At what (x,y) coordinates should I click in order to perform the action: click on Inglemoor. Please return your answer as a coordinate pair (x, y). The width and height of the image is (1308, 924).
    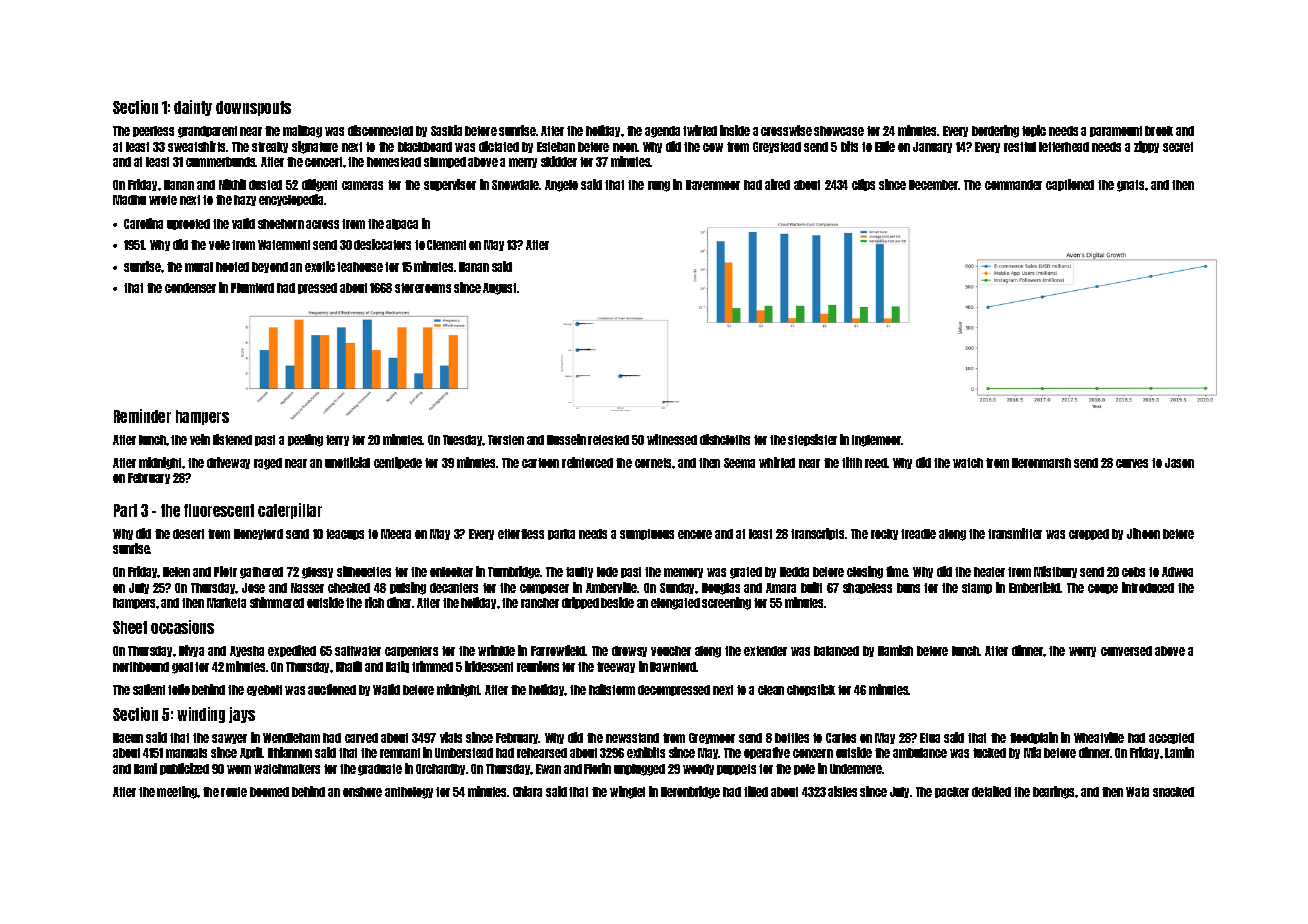
    Looking at the image, I should click on (877, 441).
